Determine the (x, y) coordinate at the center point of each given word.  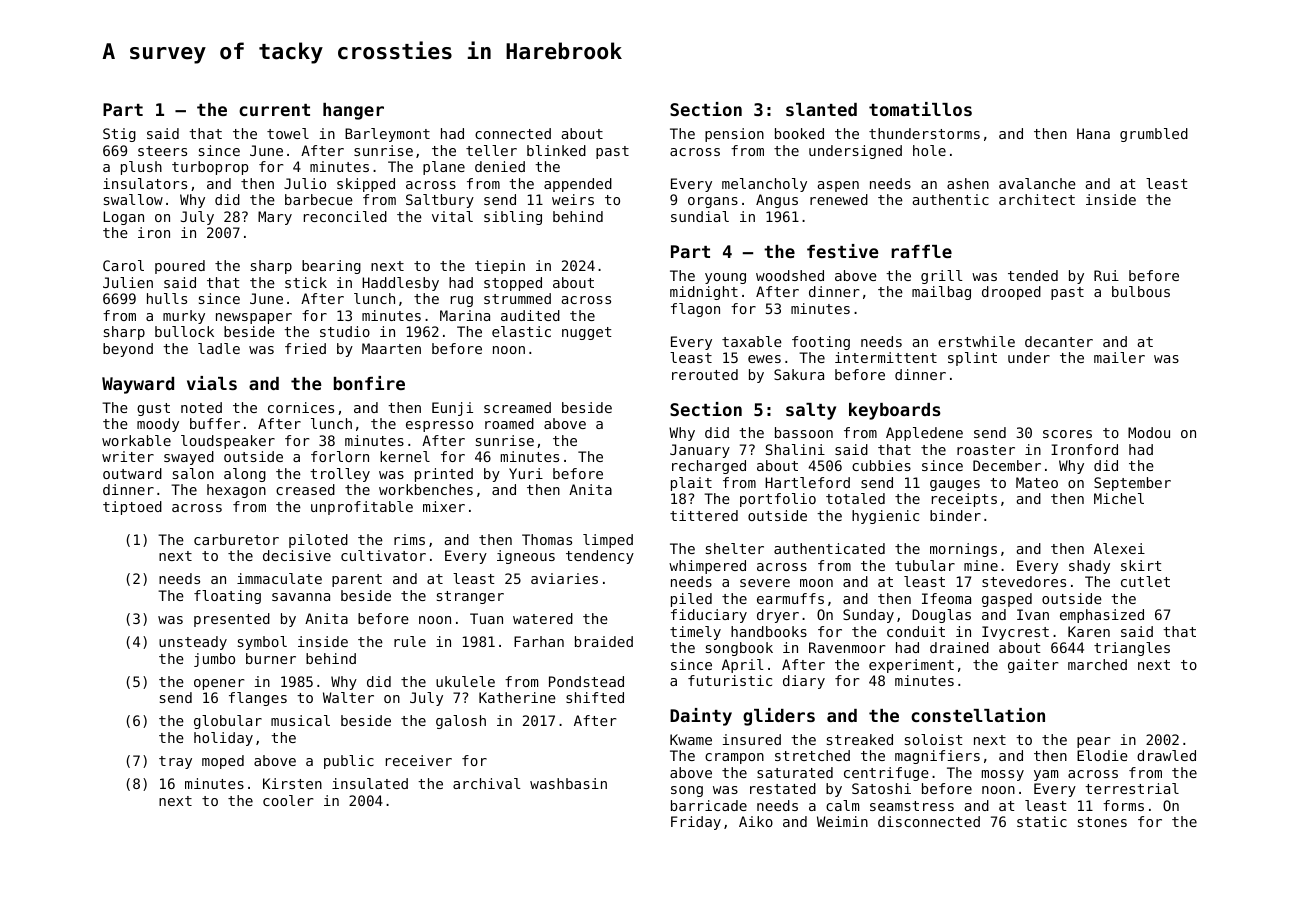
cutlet (1145, 581)
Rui (1106, 275)
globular (228, 722)
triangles (1132, 649)
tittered (704, 515)
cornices (301, 407)
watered (543, 618)
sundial (700, 216)
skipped (366, 185)
